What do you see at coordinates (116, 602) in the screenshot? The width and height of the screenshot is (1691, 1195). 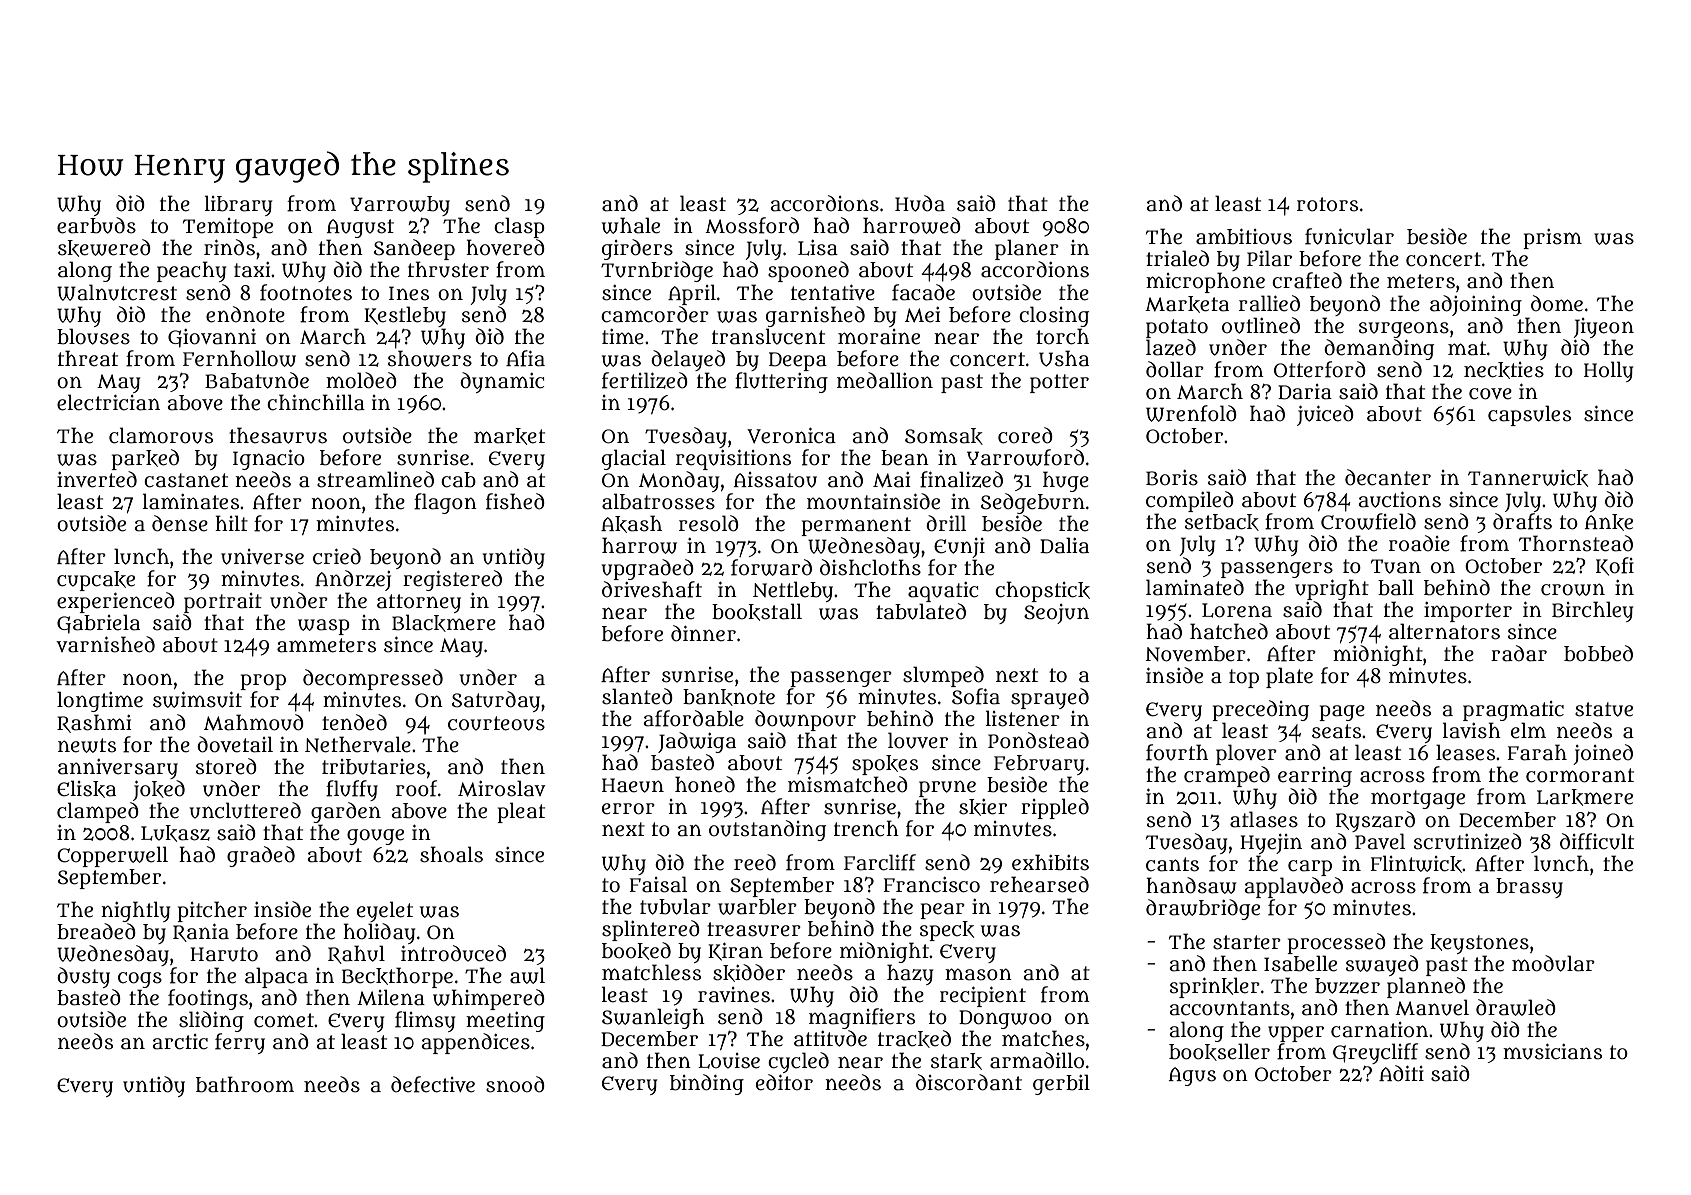 I see `experienced` at bounding box center [116, 602].
